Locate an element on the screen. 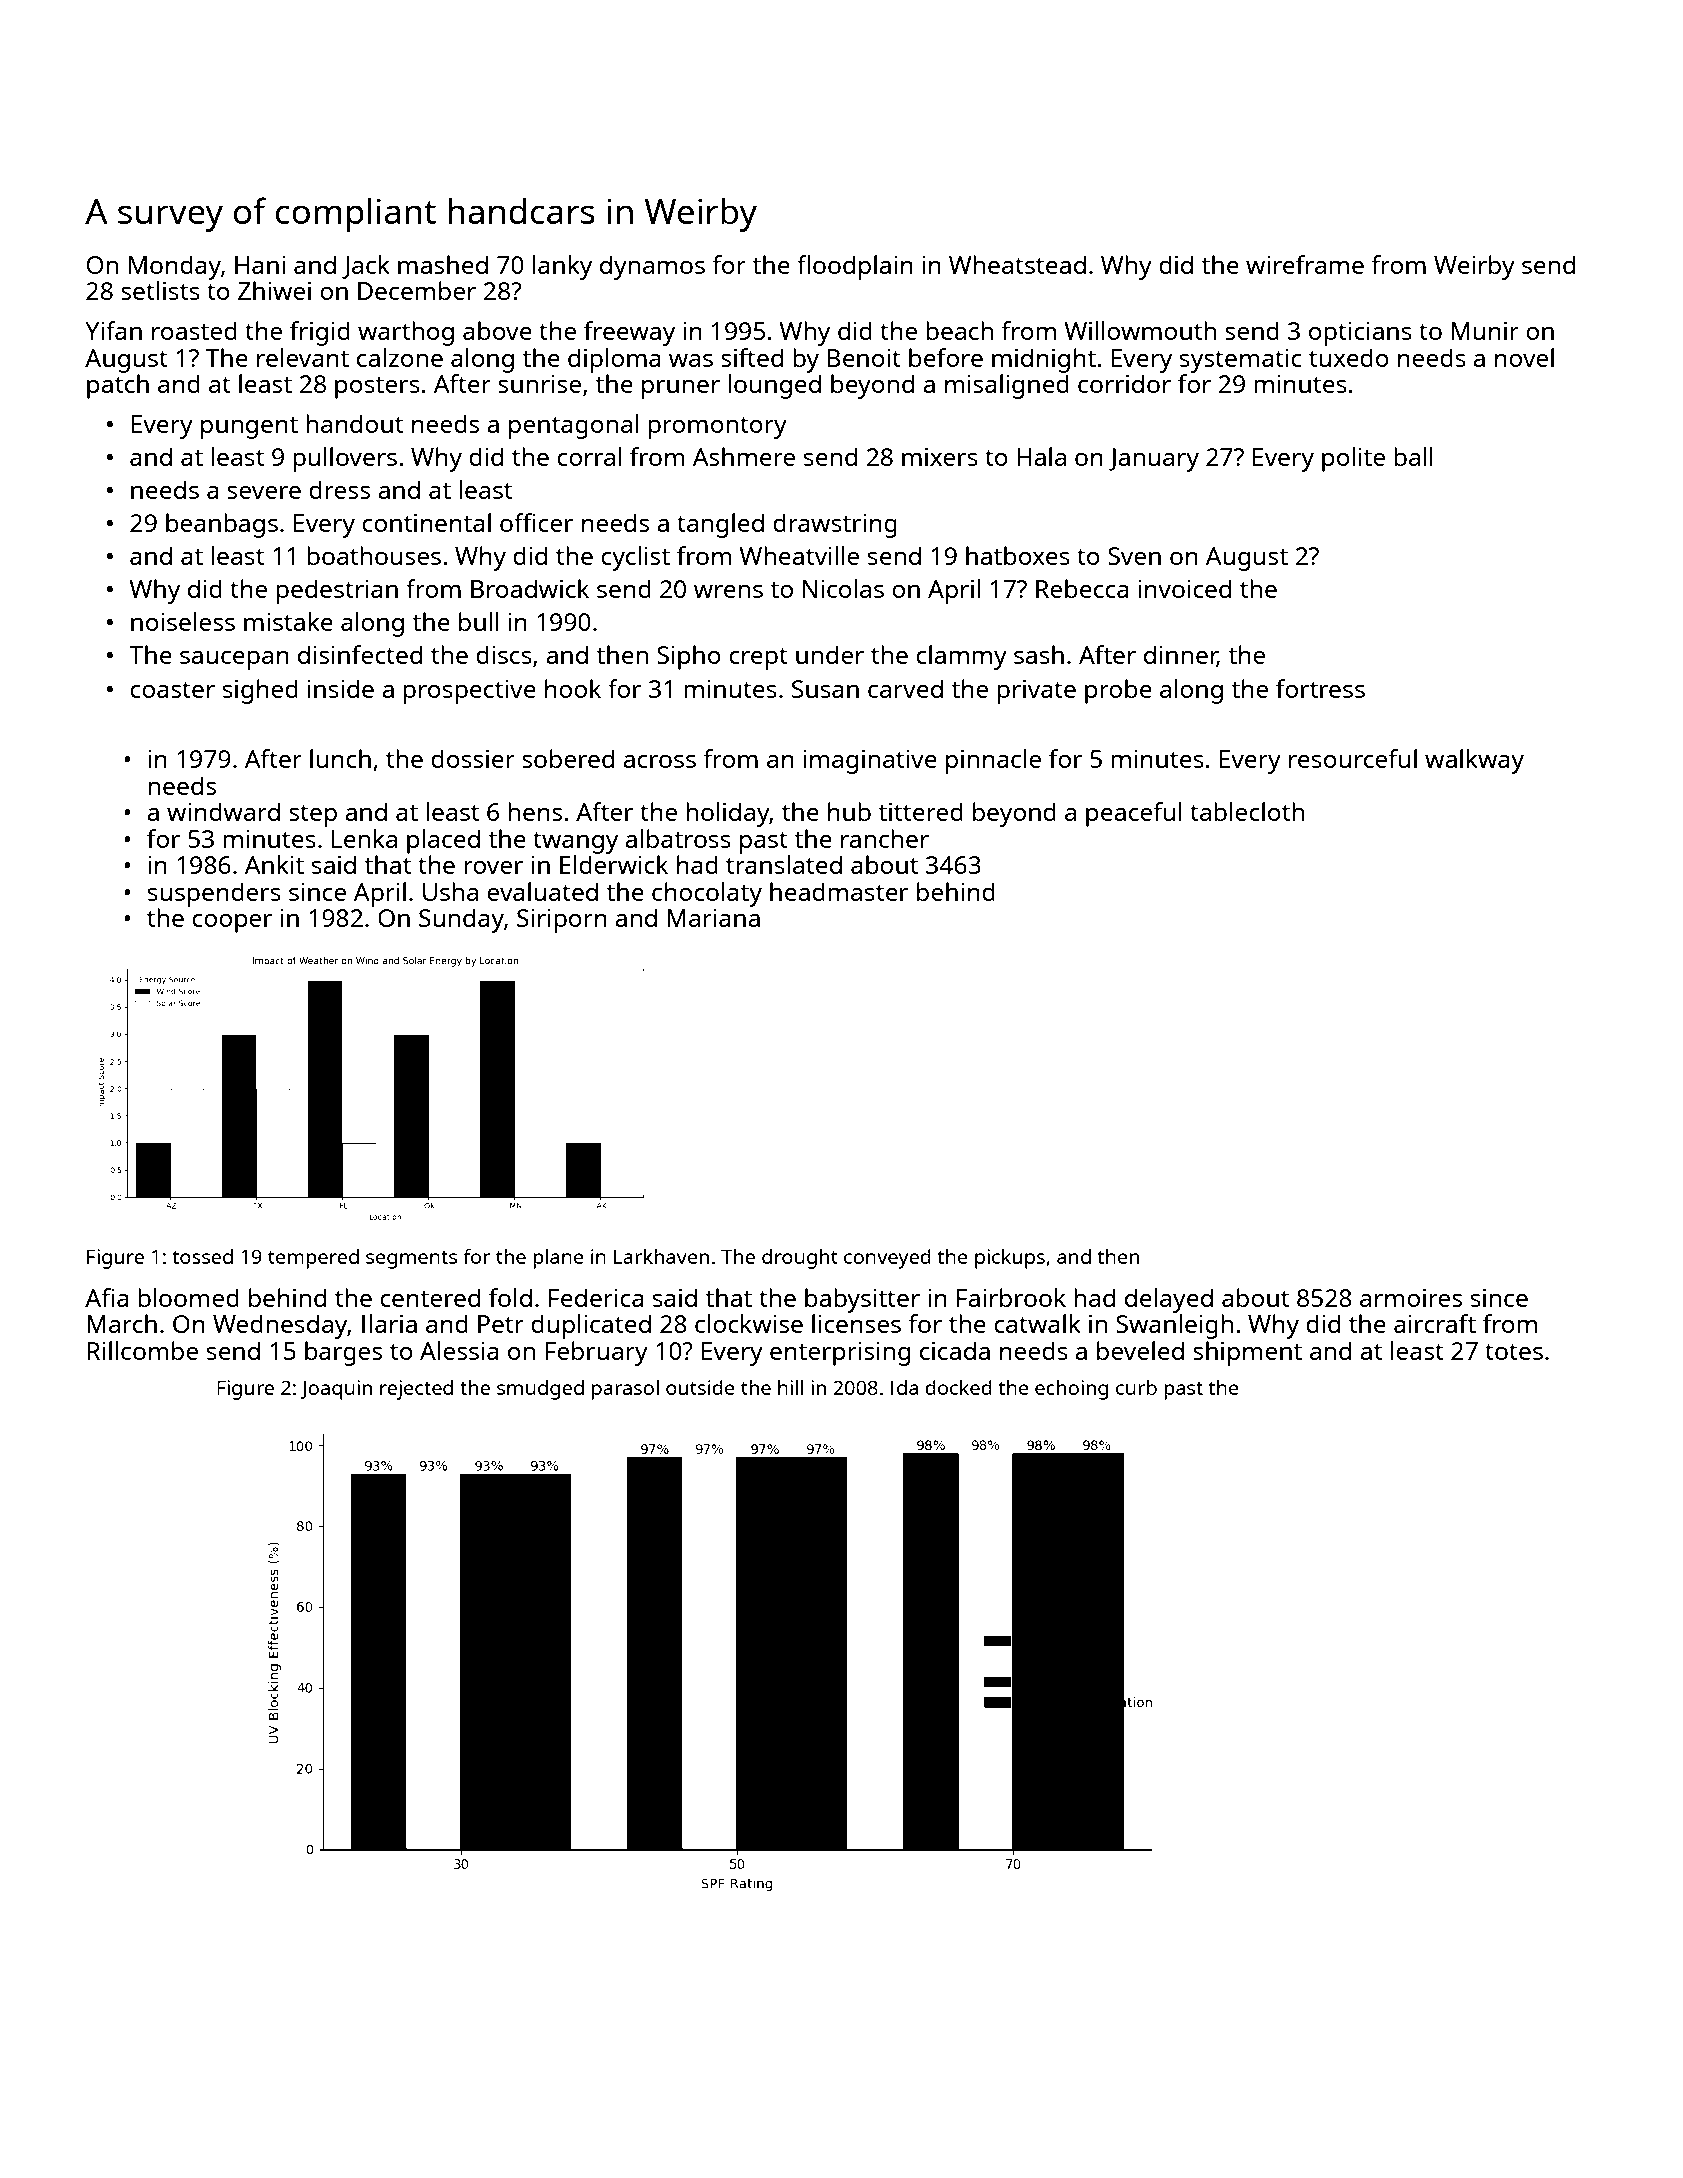  docked is located at coordinates (958, 1387).
